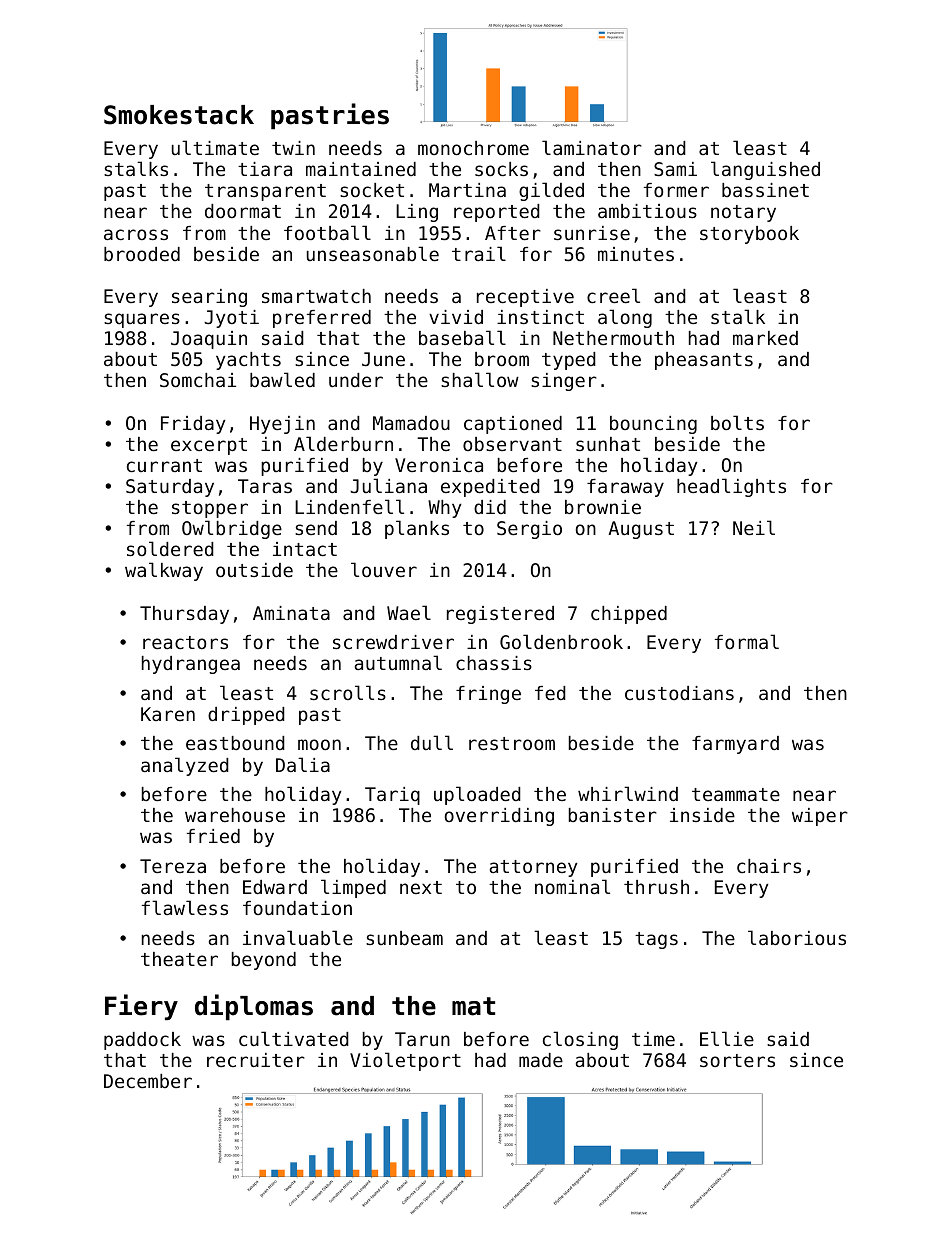 Image resolution: width=952 pixels, height=1233 pixels. Describe the element at coordinates (675, 169) in the document. I see `Sami` at that location.
